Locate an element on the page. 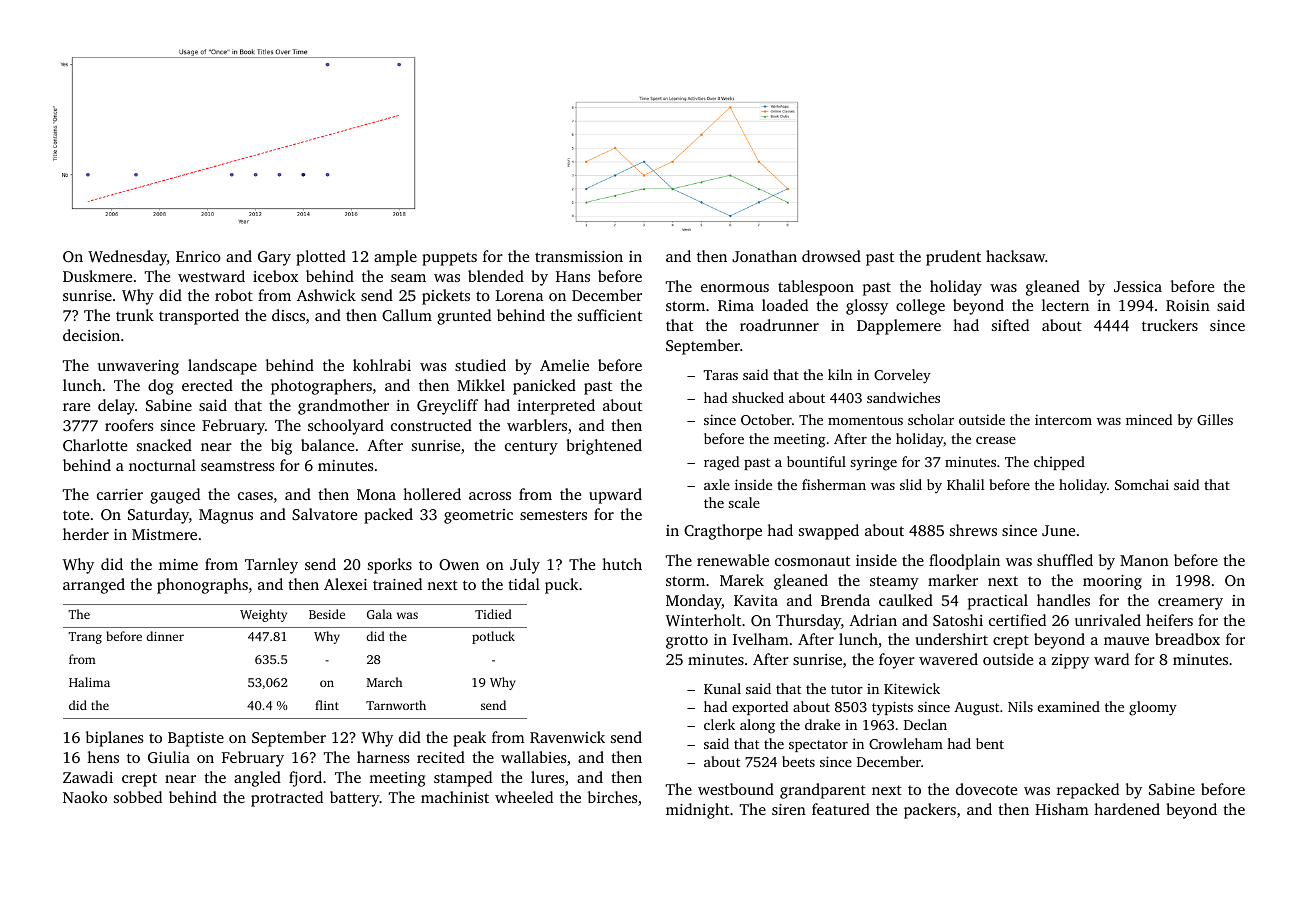  Charlotte is located at coordinates (95, 445).
